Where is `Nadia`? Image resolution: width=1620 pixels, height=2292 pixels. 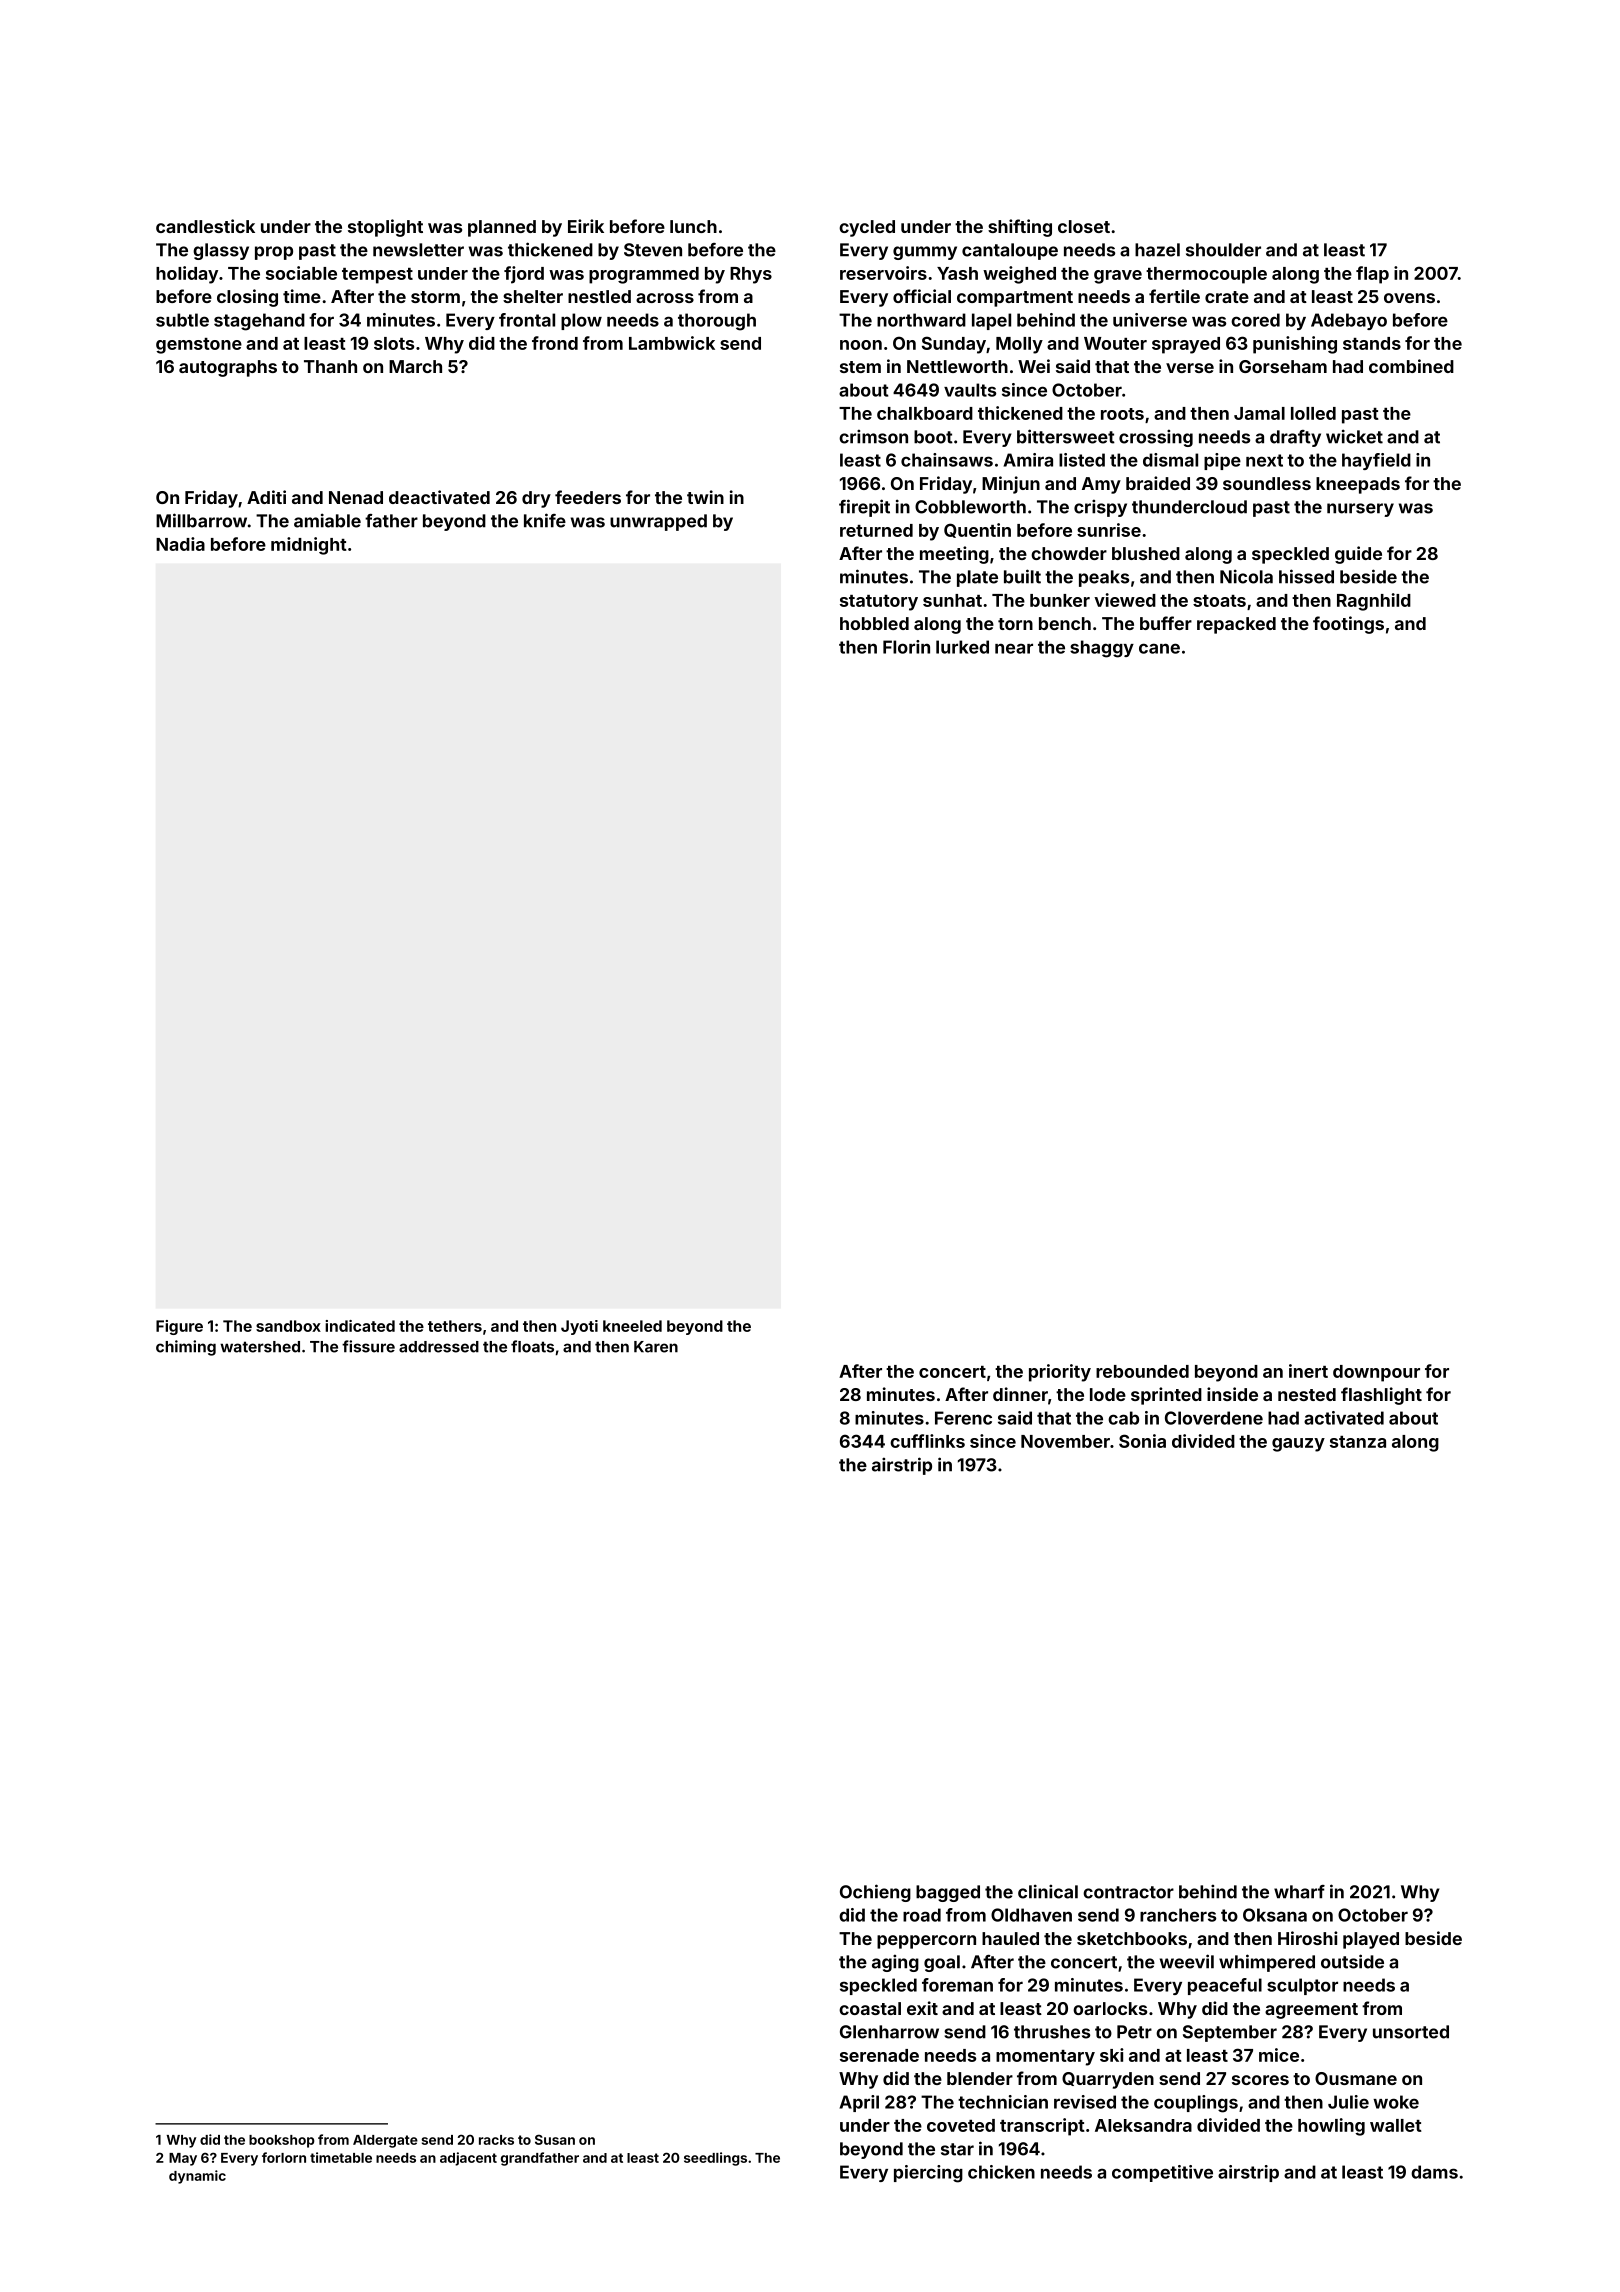 Nadia is located at coordinates (180, 544).
